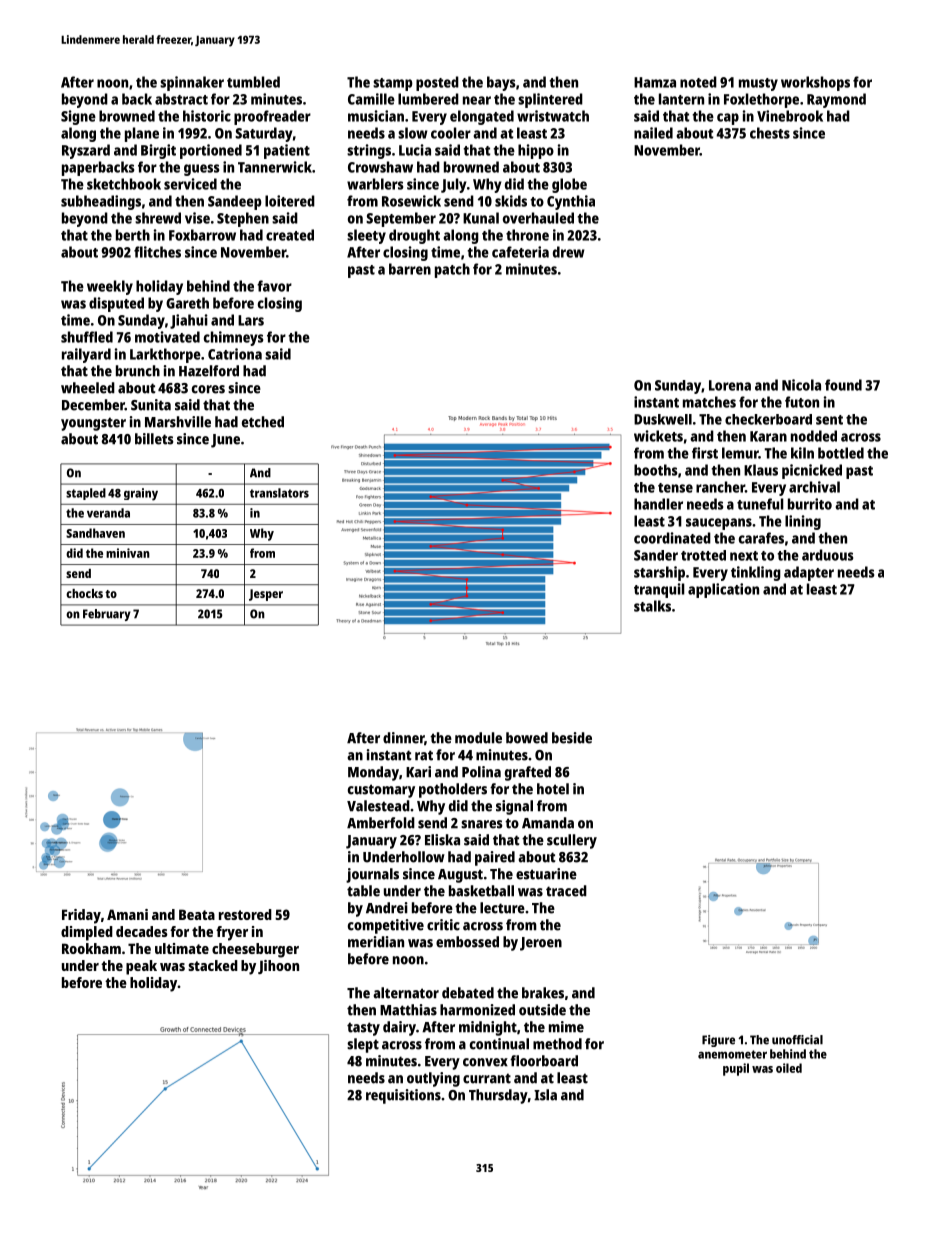 The image size is (952, 1233). Describe the element at coordinates (393, 84) in the image. I see `stamp` at that location.
